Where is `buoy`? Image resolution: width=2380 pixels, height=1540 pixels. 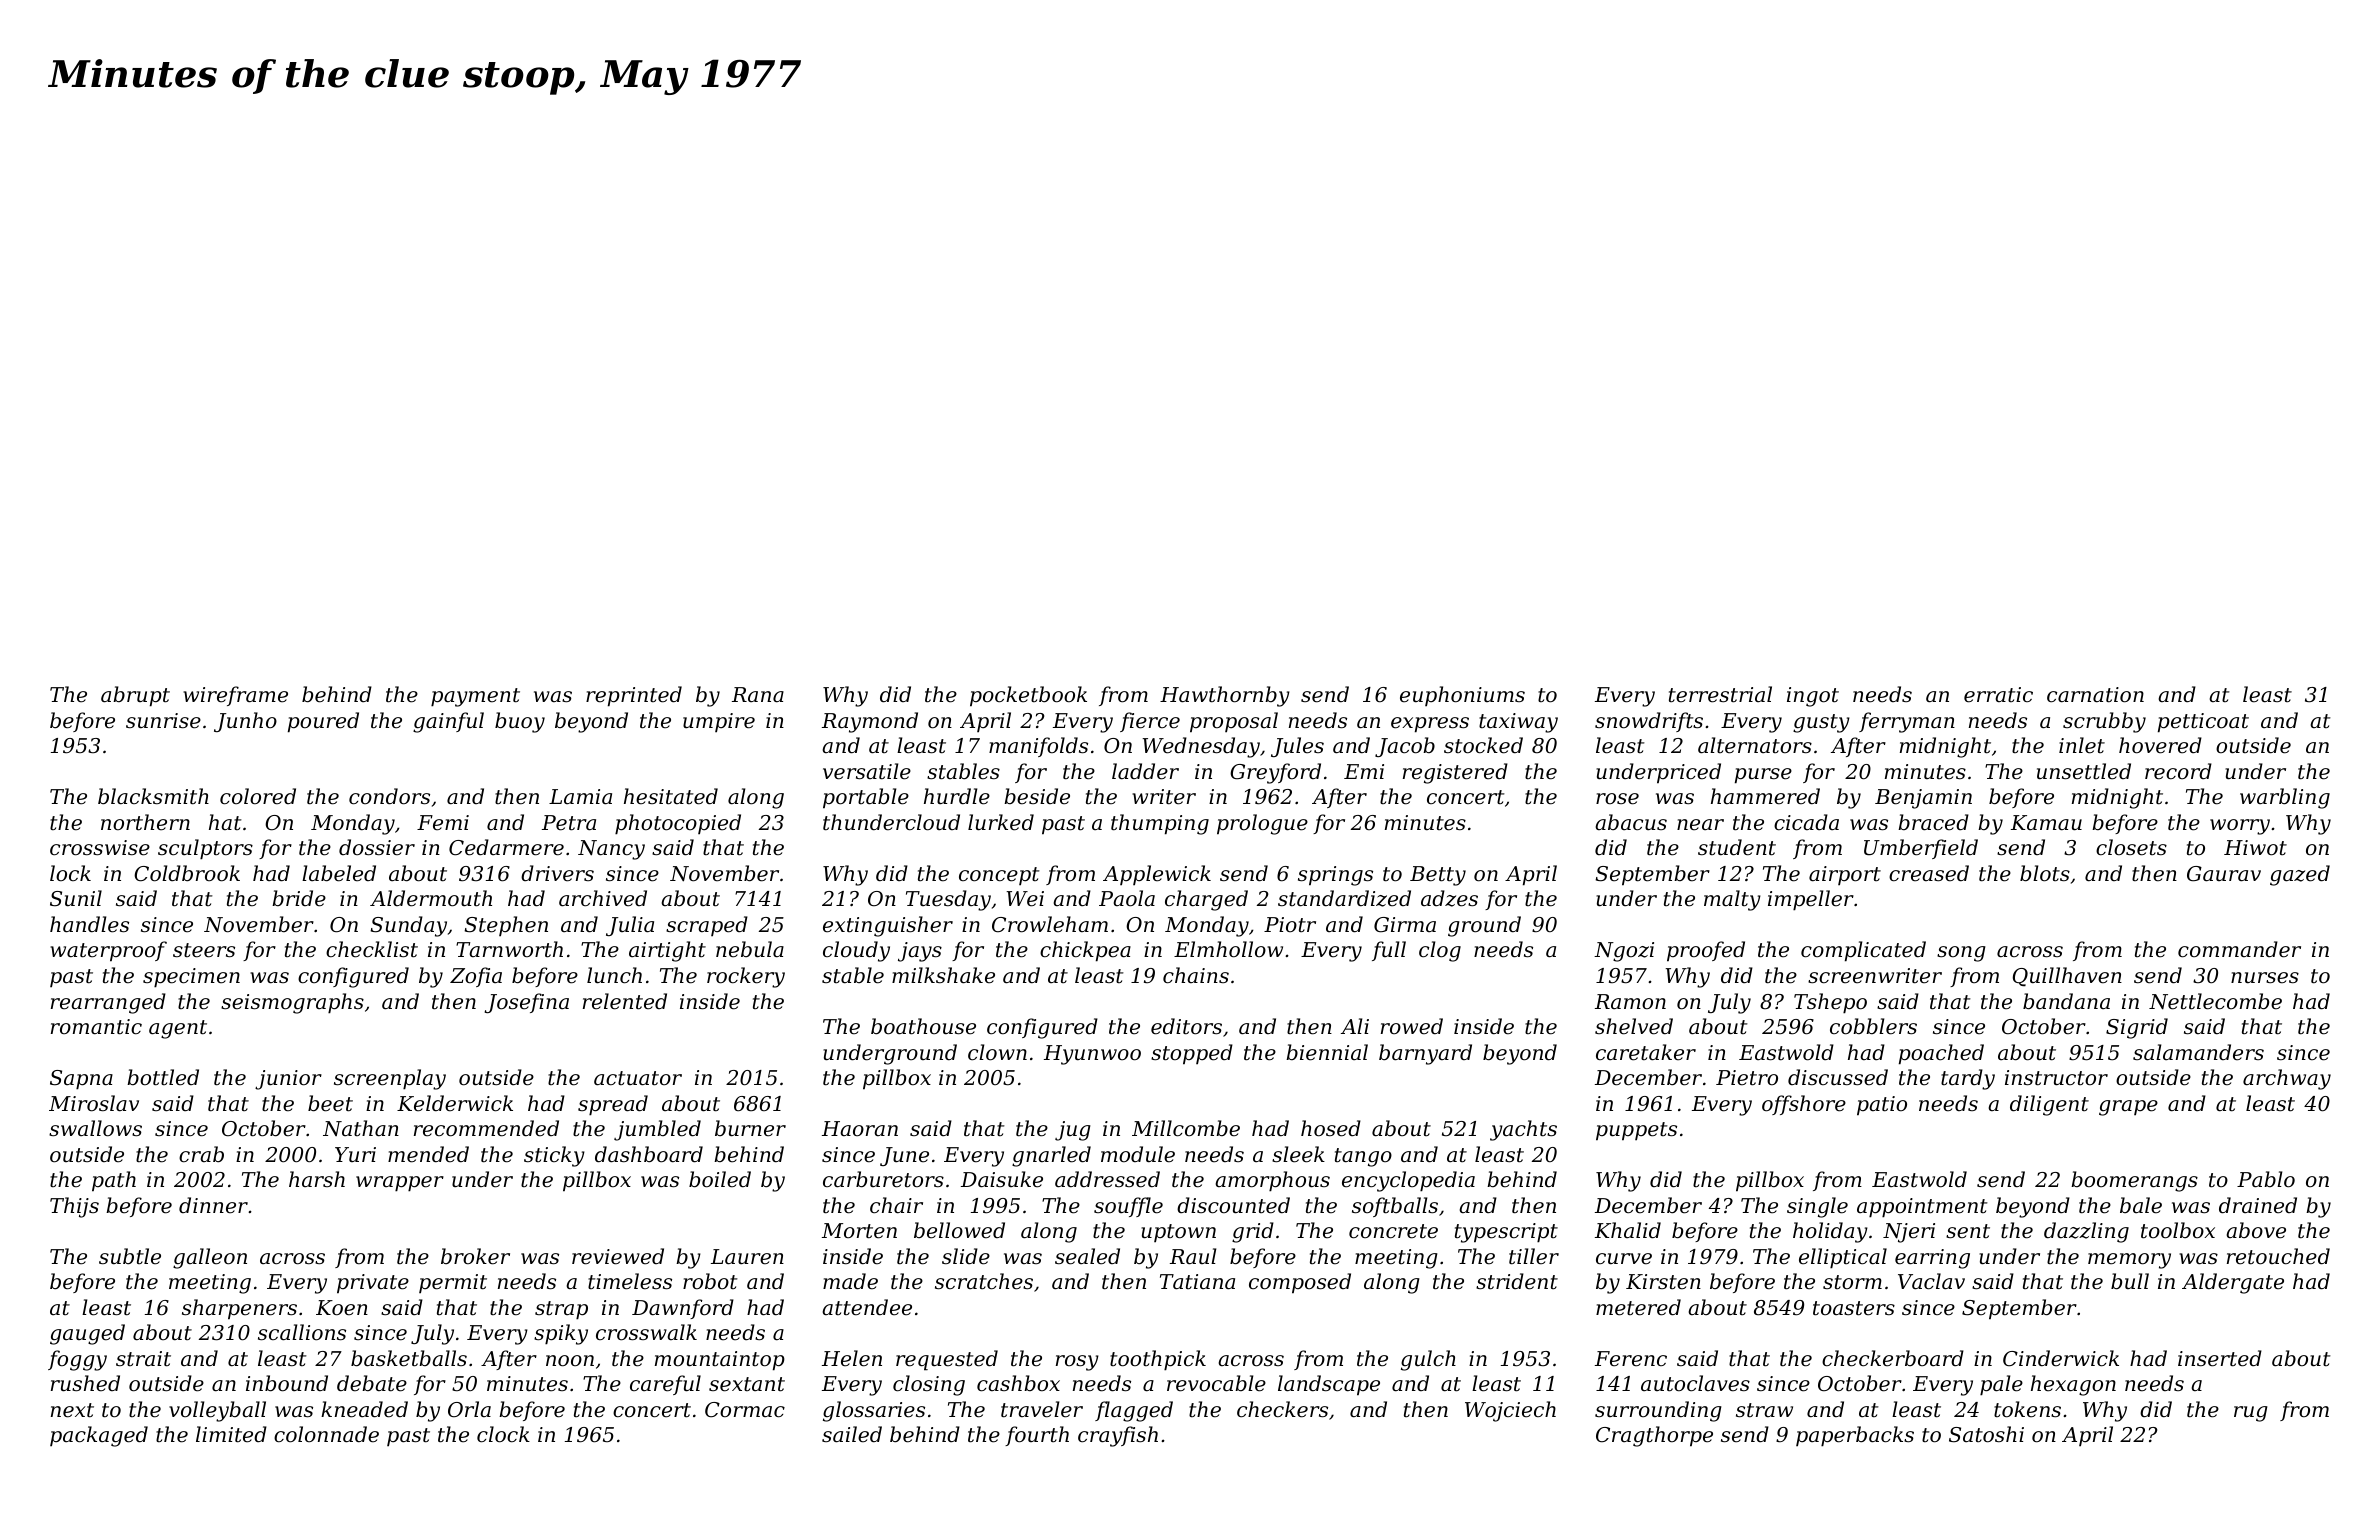
buoy is located at coordinates (520, 722).
